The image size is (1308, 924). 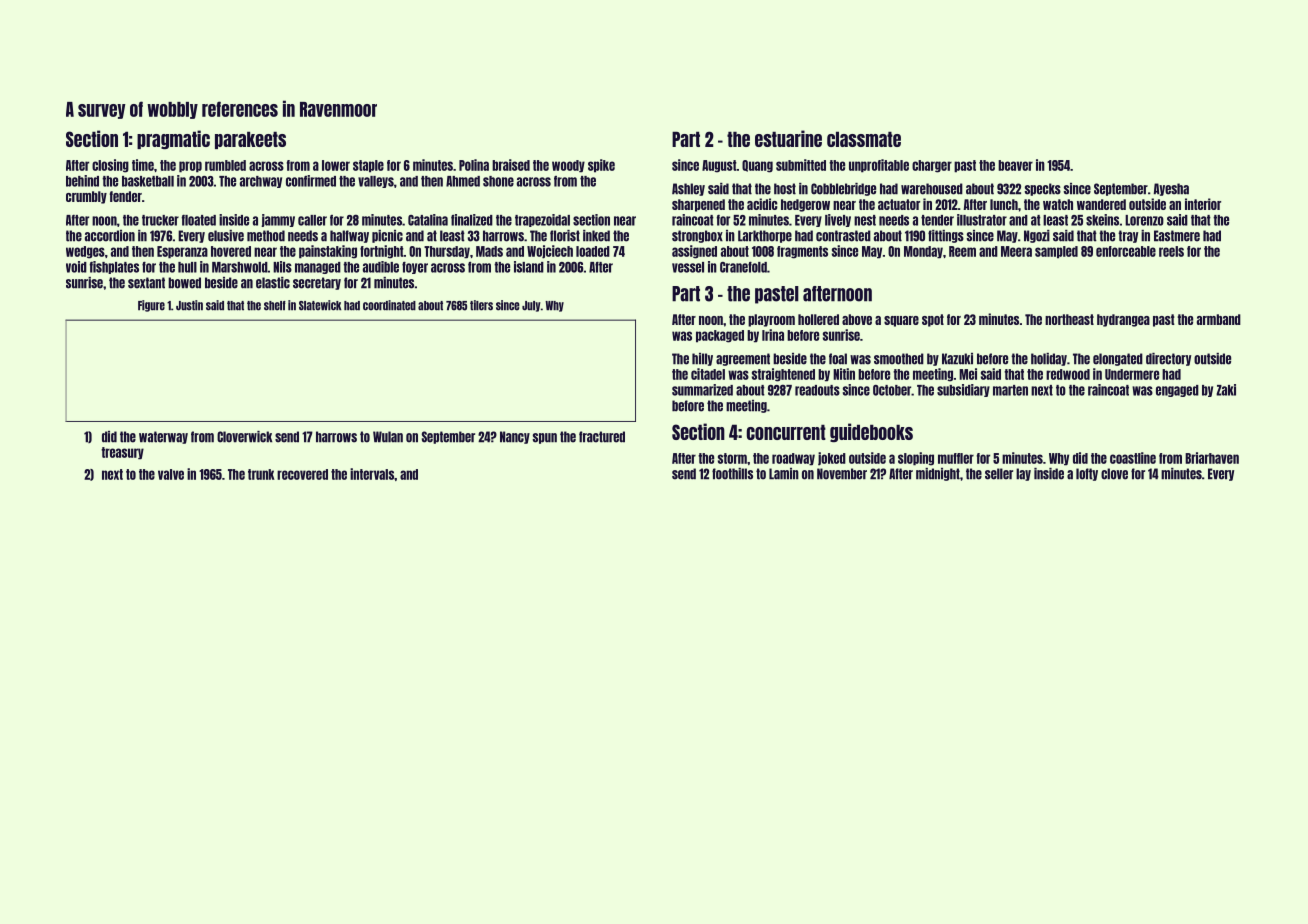 What do you see at coordinates (743, 267) in the screenshot?
I see `Cranefold` at bounding box center [743, 267].
